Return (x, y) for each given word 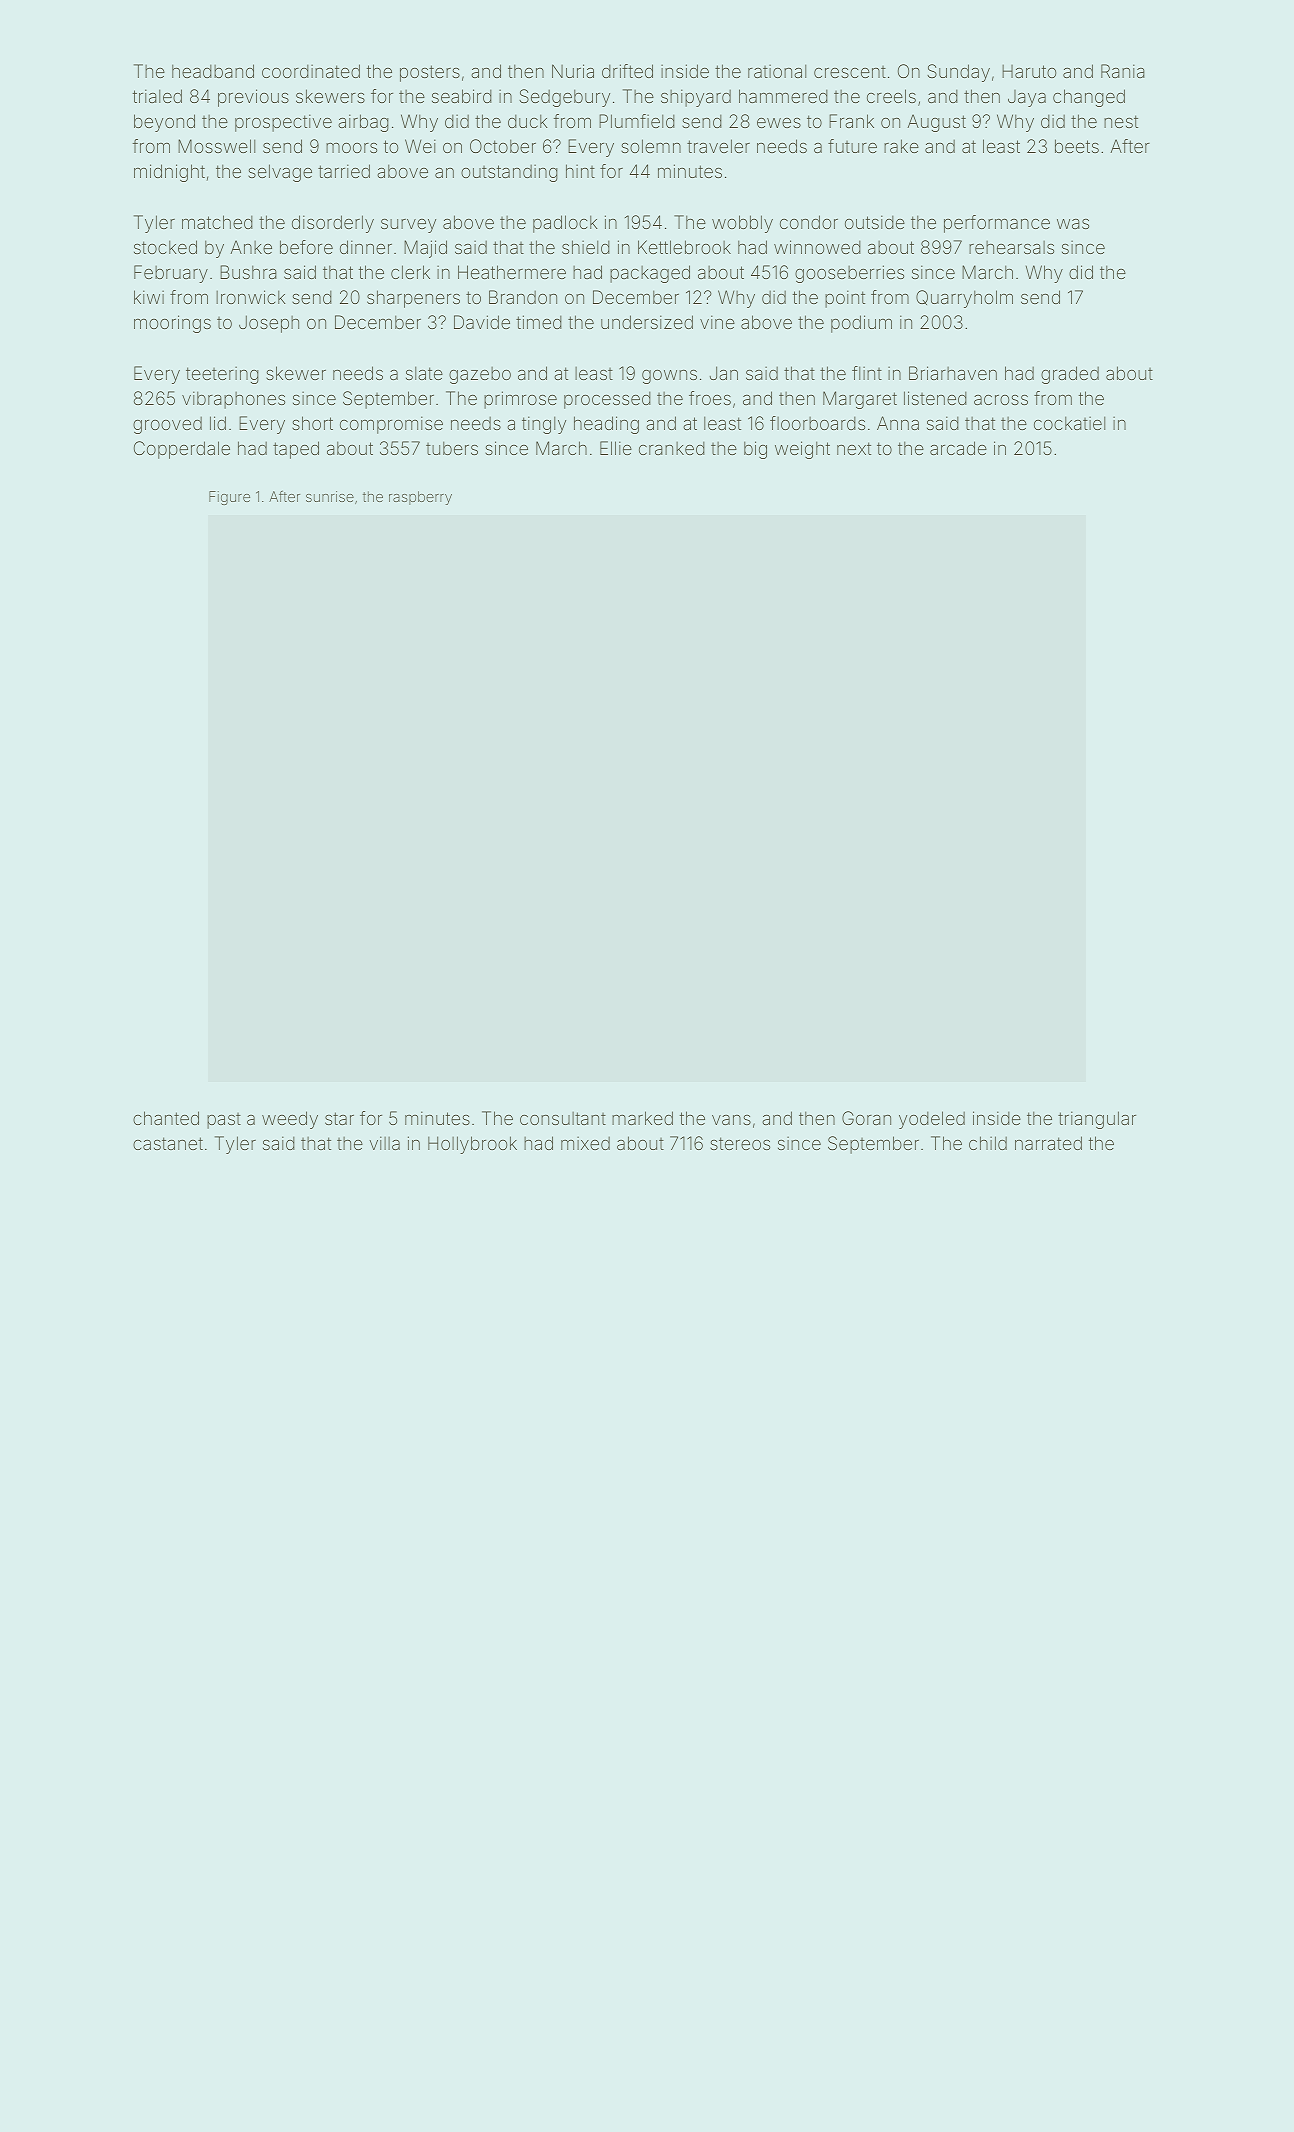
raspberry (420, 498)
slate (424, 373)
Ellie (616, 448)
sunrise (330, 496)
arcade (958, 448)
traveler (718, 146)
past (224, 1121)
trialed (157, 96)
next (854, 448)
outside (875, 222)
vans (731, 1120)
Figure (229, 498)
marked (642, 1118)
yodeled (932, 1120)
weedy (290, 1120)
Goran (866, 1118)
